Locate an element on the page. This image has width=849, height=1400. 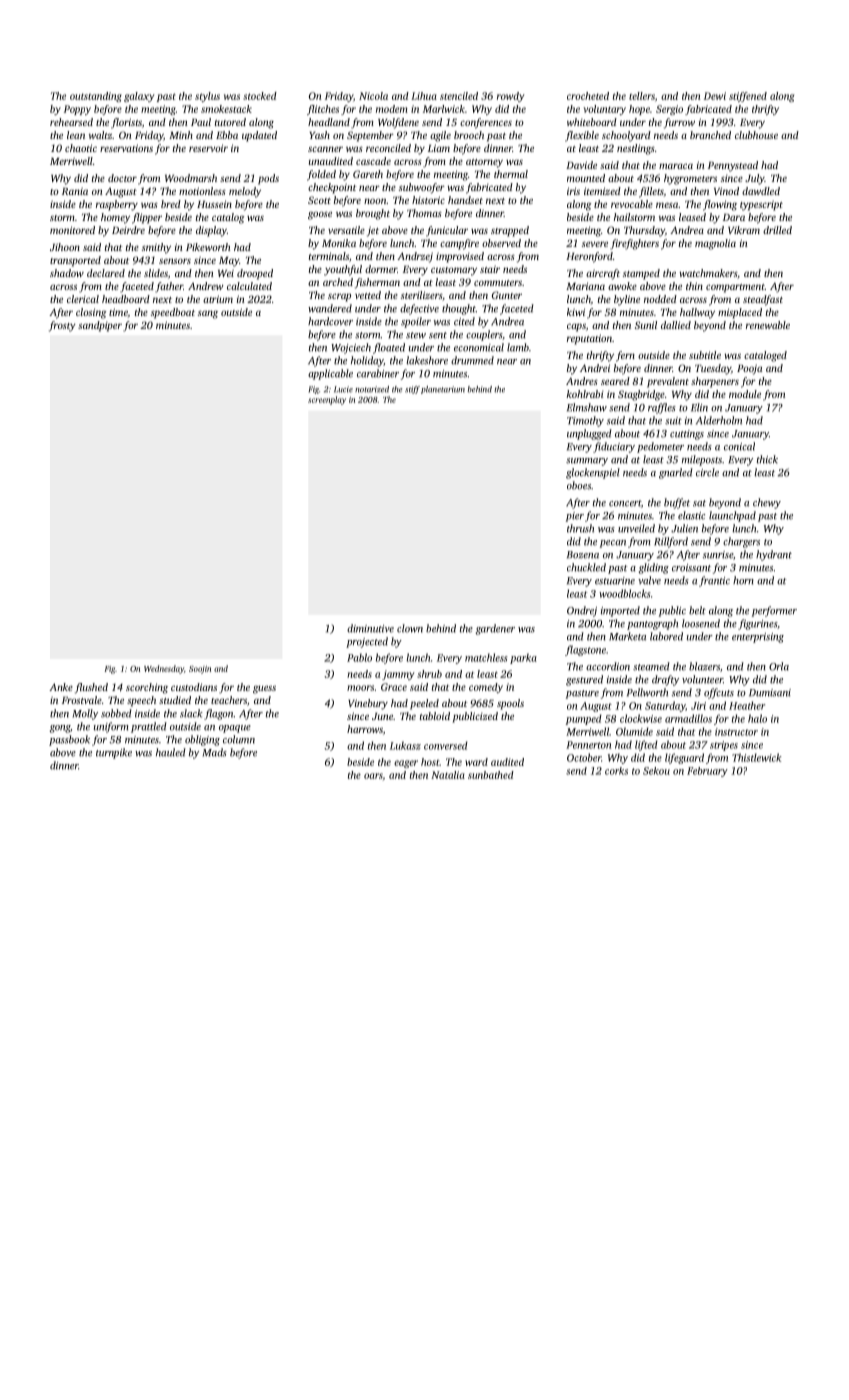
eager is located at coordinates (406, 764).
